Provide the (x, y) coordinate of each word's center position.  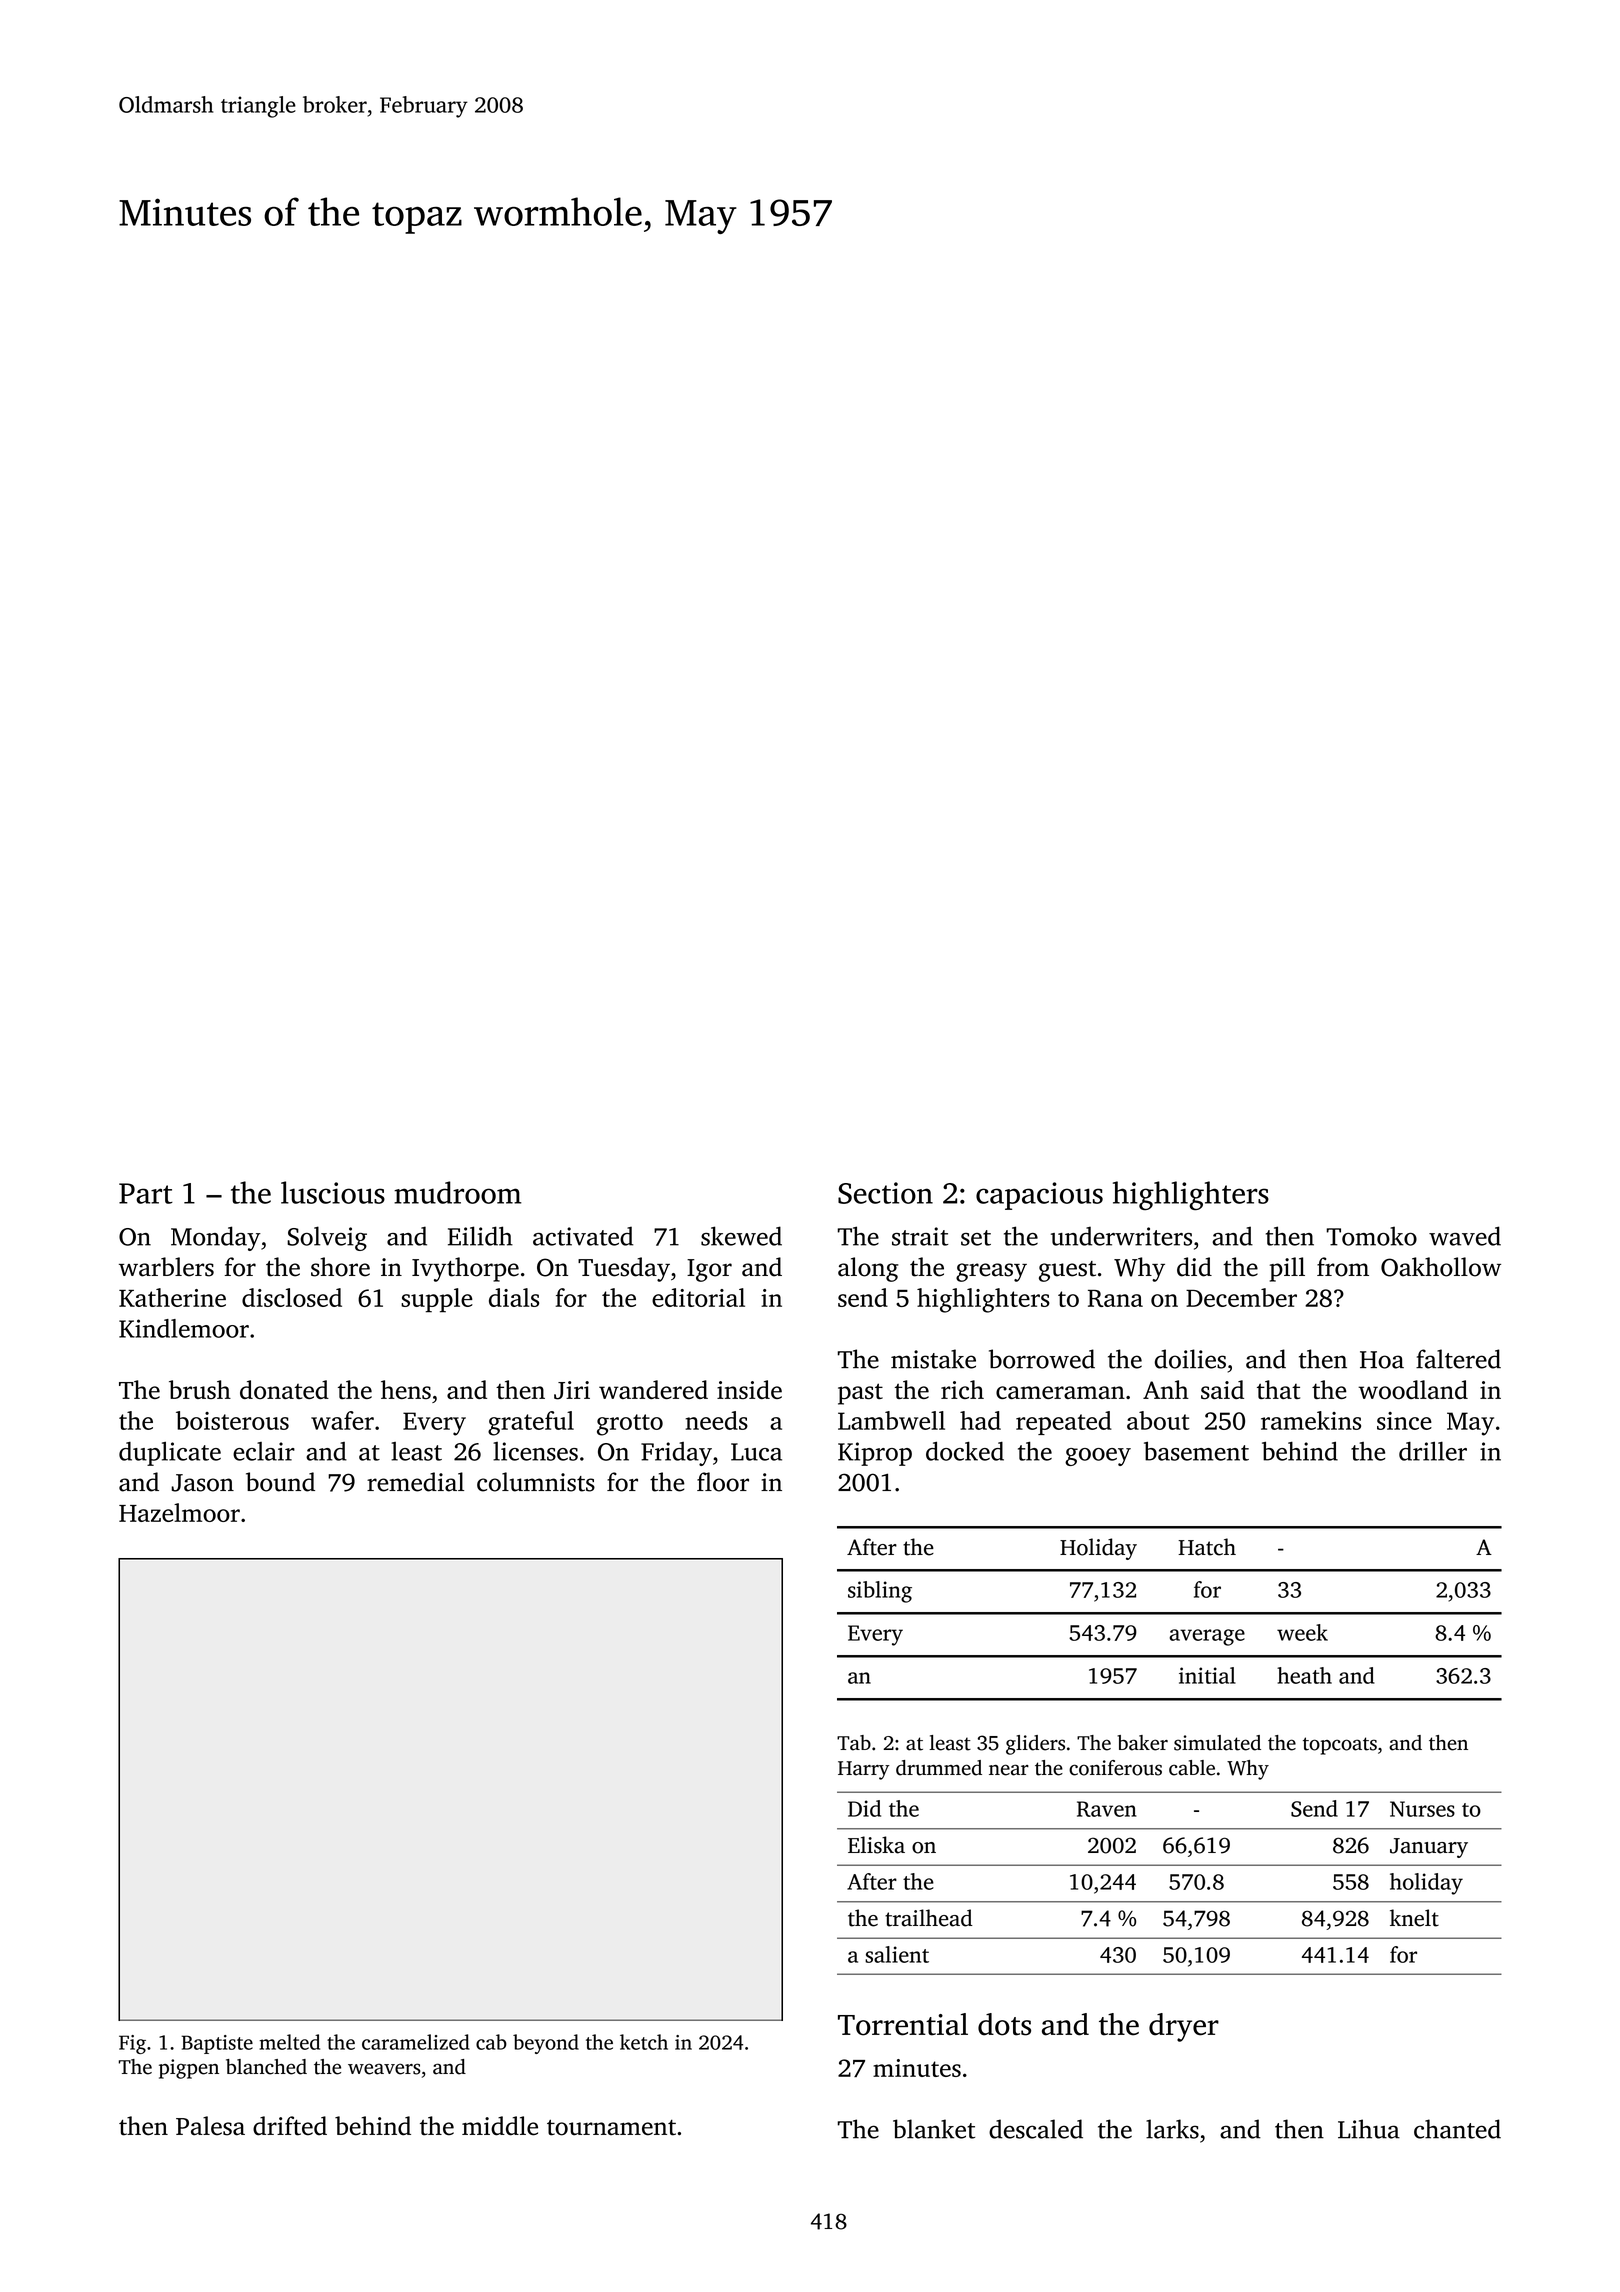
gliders (1035, 1745)
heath (1304, 1675)
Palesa (210, 2126)
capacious (1039, 1196)
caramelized (416, 2042)
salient (897, 1954)
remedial (415, 1482)
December (1241, 1297)
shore (340, 1267)
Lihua (1369, 2129)
